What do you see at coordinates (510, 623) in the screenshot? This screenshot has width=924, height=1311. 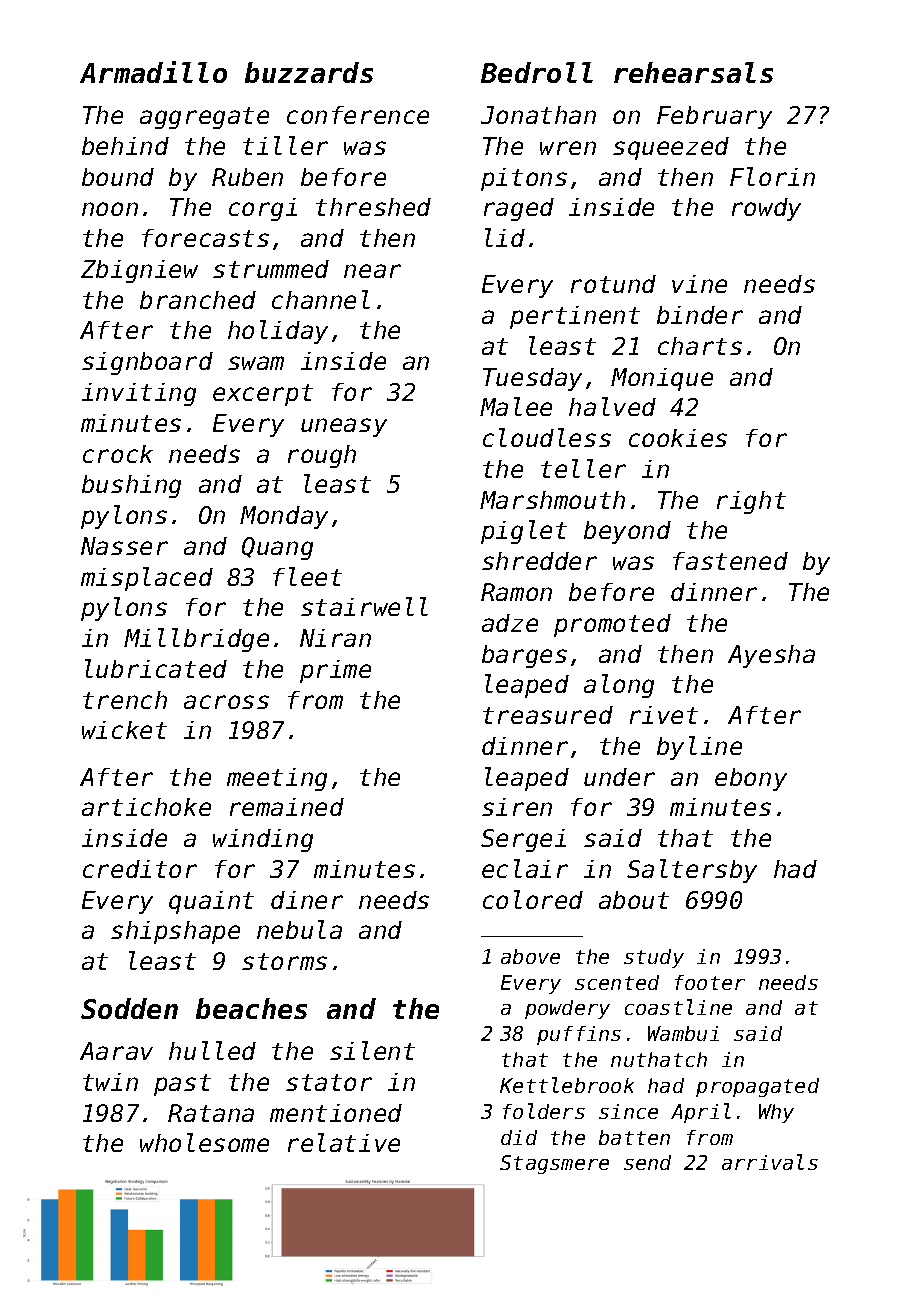 I see `adze` at bounding box center [510, 623].
